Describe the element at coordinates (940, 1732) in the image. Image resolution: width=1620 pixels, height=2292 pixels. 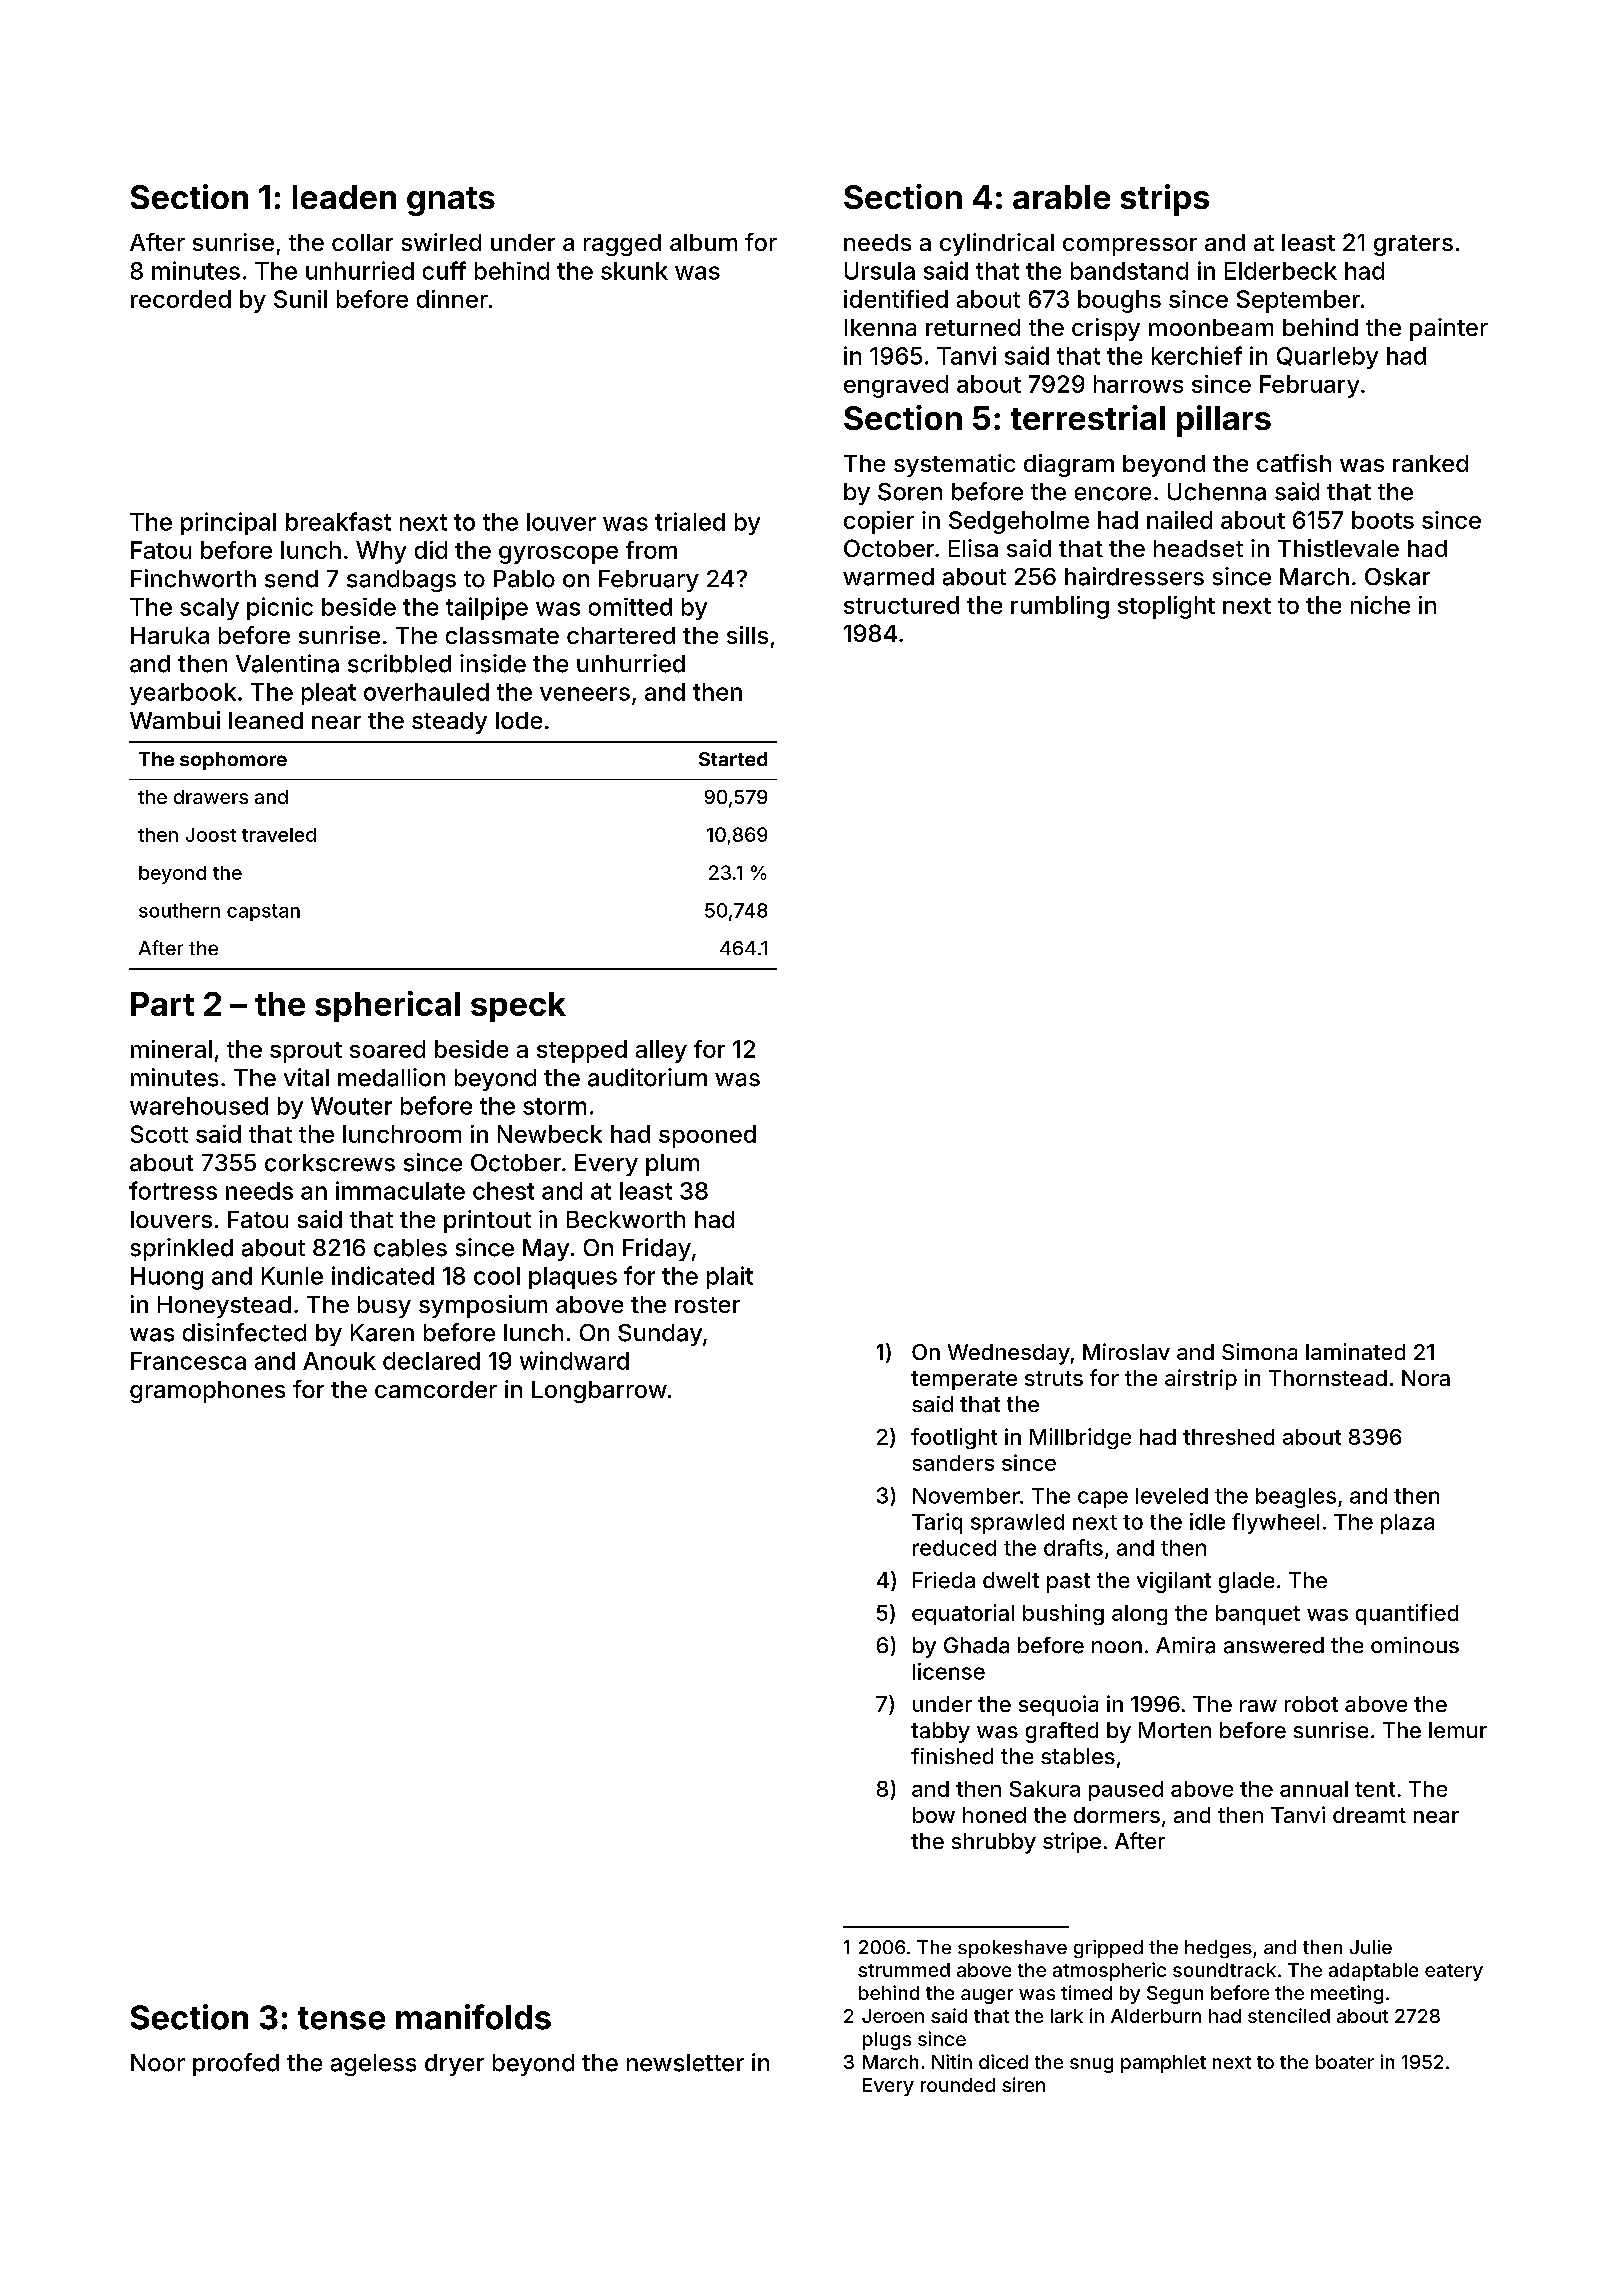
I see `tabby` at that location.
